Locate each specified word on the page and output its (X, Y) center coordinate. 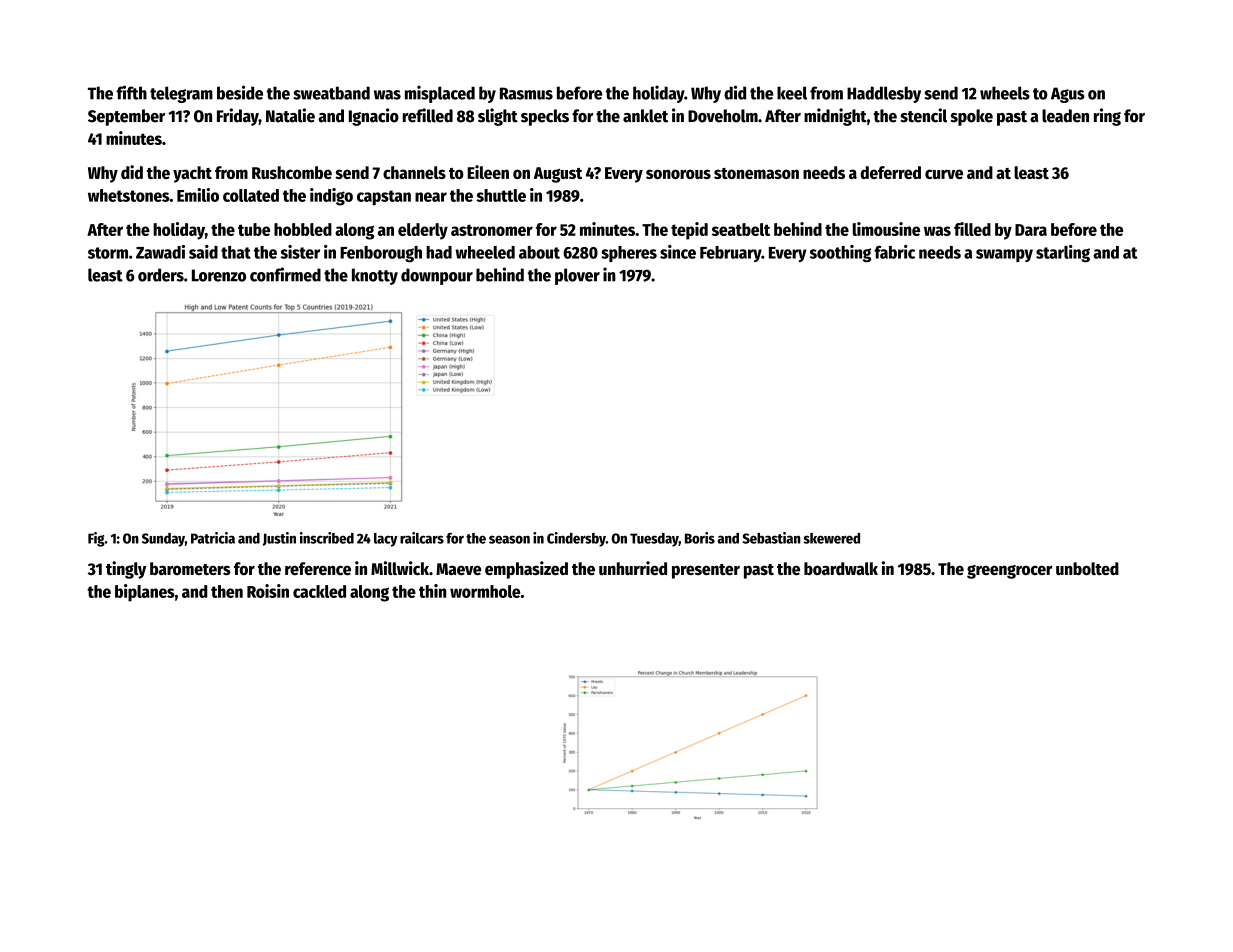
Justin (279, 539)
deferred (890, 172)
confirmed (285, 274)
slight (498, 117)
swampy (1004, 255)
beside (240, 92)
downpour (437, 276)
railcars (422, 538)
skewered (832, 538)
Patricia (213, 538)
